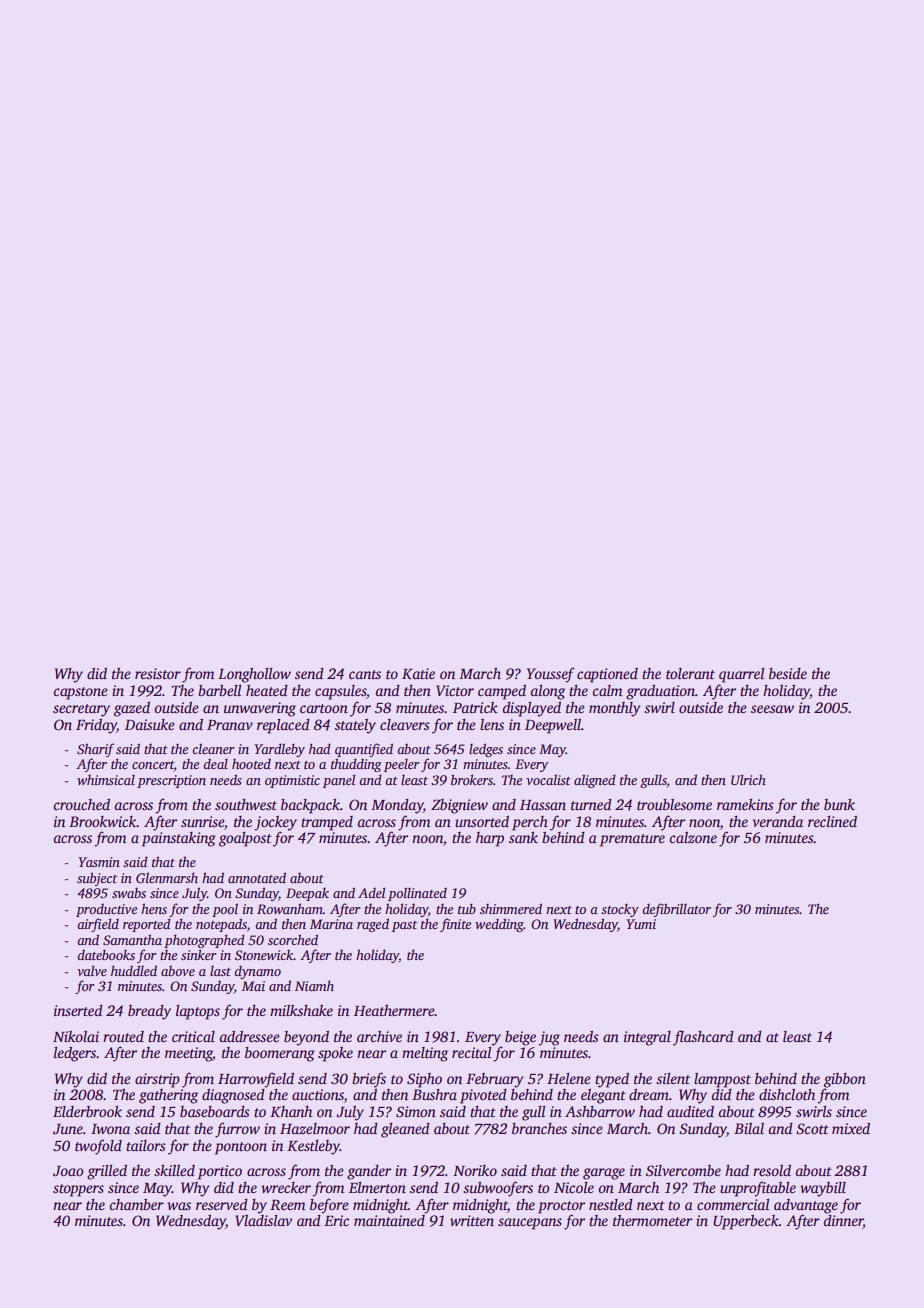  What do you see at coordinates (80, 693) in the screenshot?
I see `capstone` at bounding box center [80, 693].
